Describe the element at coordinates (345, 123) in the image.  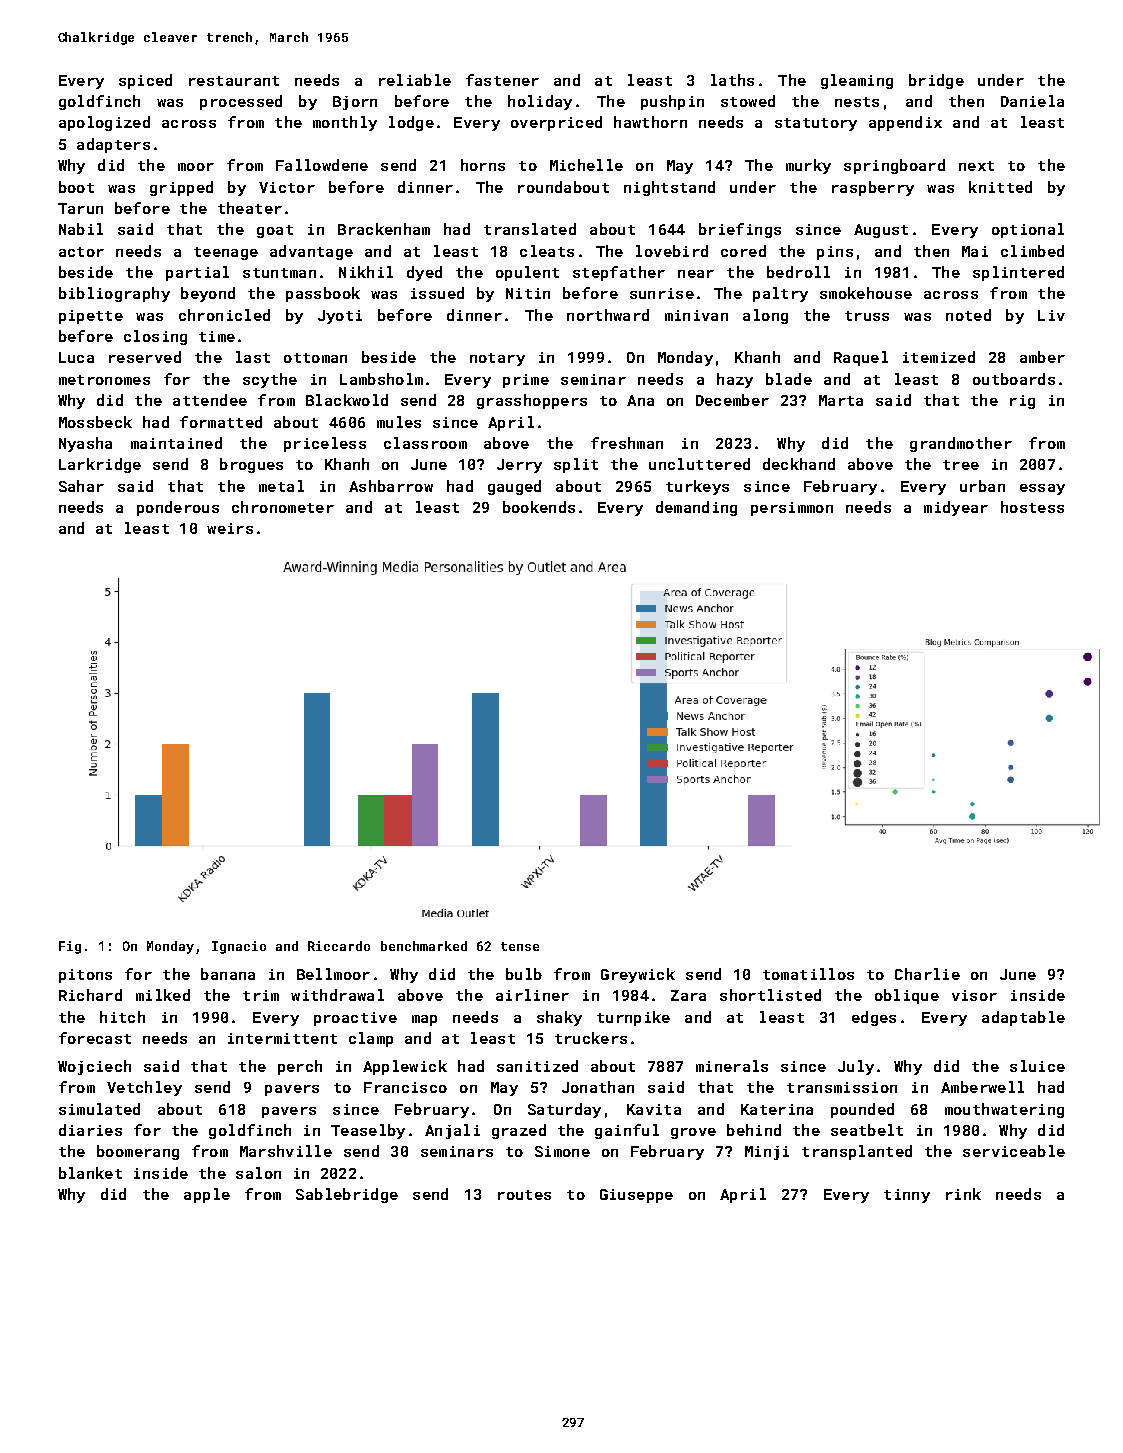
I see `monthly` at that location.
